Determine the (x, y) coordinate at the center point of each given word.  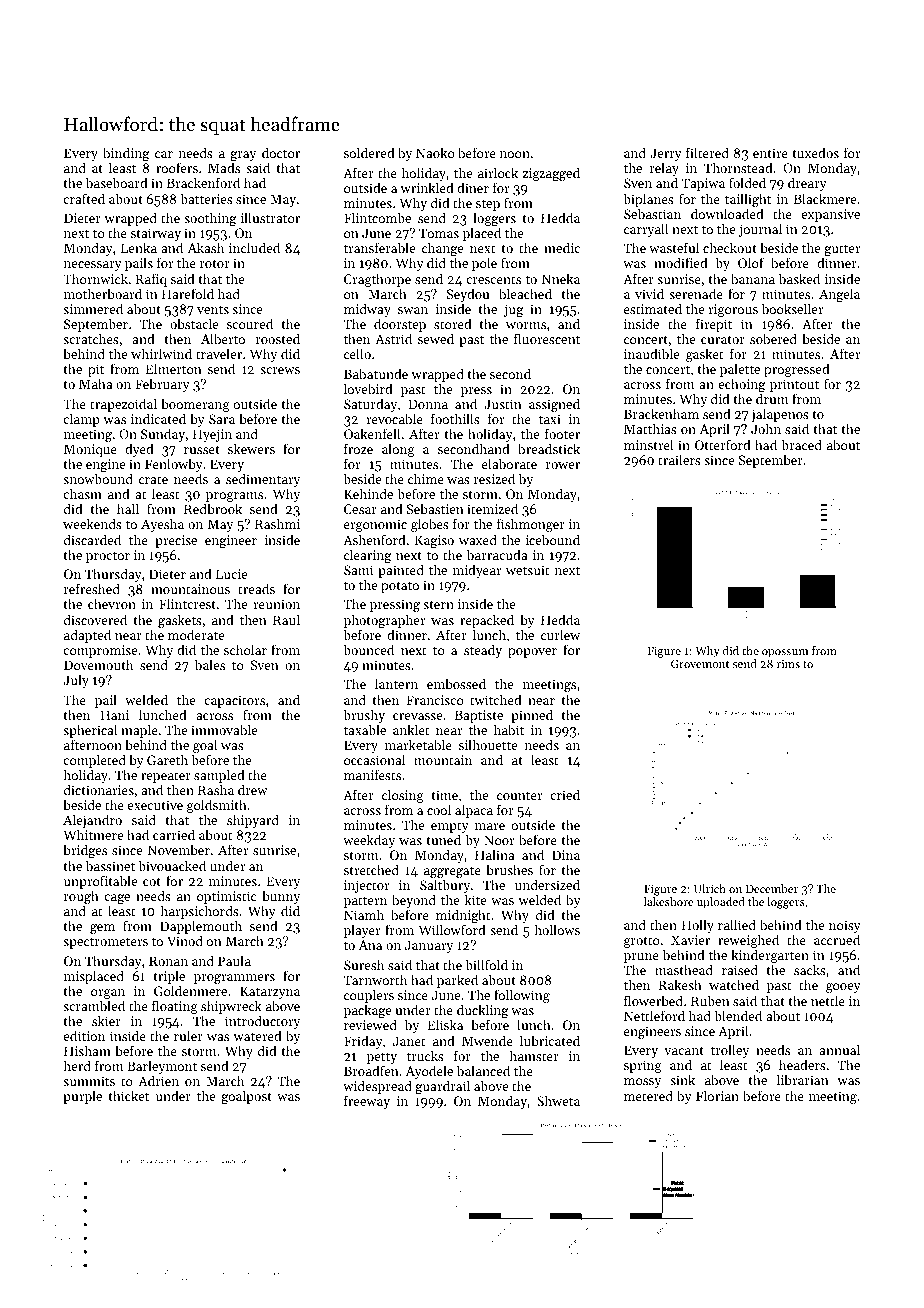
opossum (785, 653)
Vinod (185, 940)
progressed (797, 370)
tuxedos (815, 152)
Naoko (435, 152)
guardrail (442, 1087)
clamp (81, 420)
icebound (553, 539)
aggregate (452, 873)
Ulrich (710, 888)
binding (126, 155)
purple (82, 1097)
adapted (87, 636)
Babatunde (376, 373)
